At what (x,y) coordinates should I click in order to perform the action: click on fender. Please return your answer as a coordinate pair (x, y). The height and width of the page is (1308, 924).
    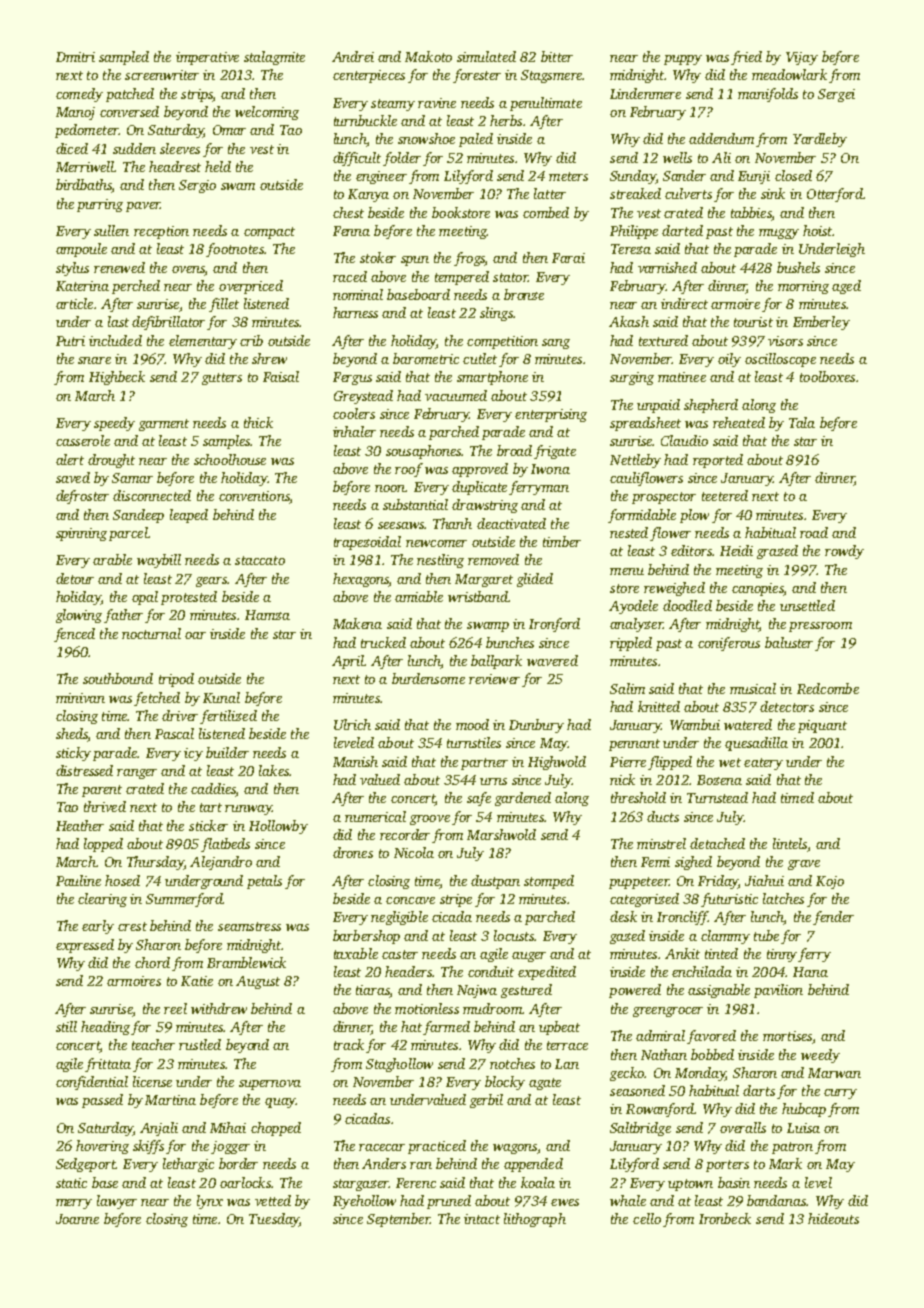
    Looking at the image, I should click on (833, 918).
